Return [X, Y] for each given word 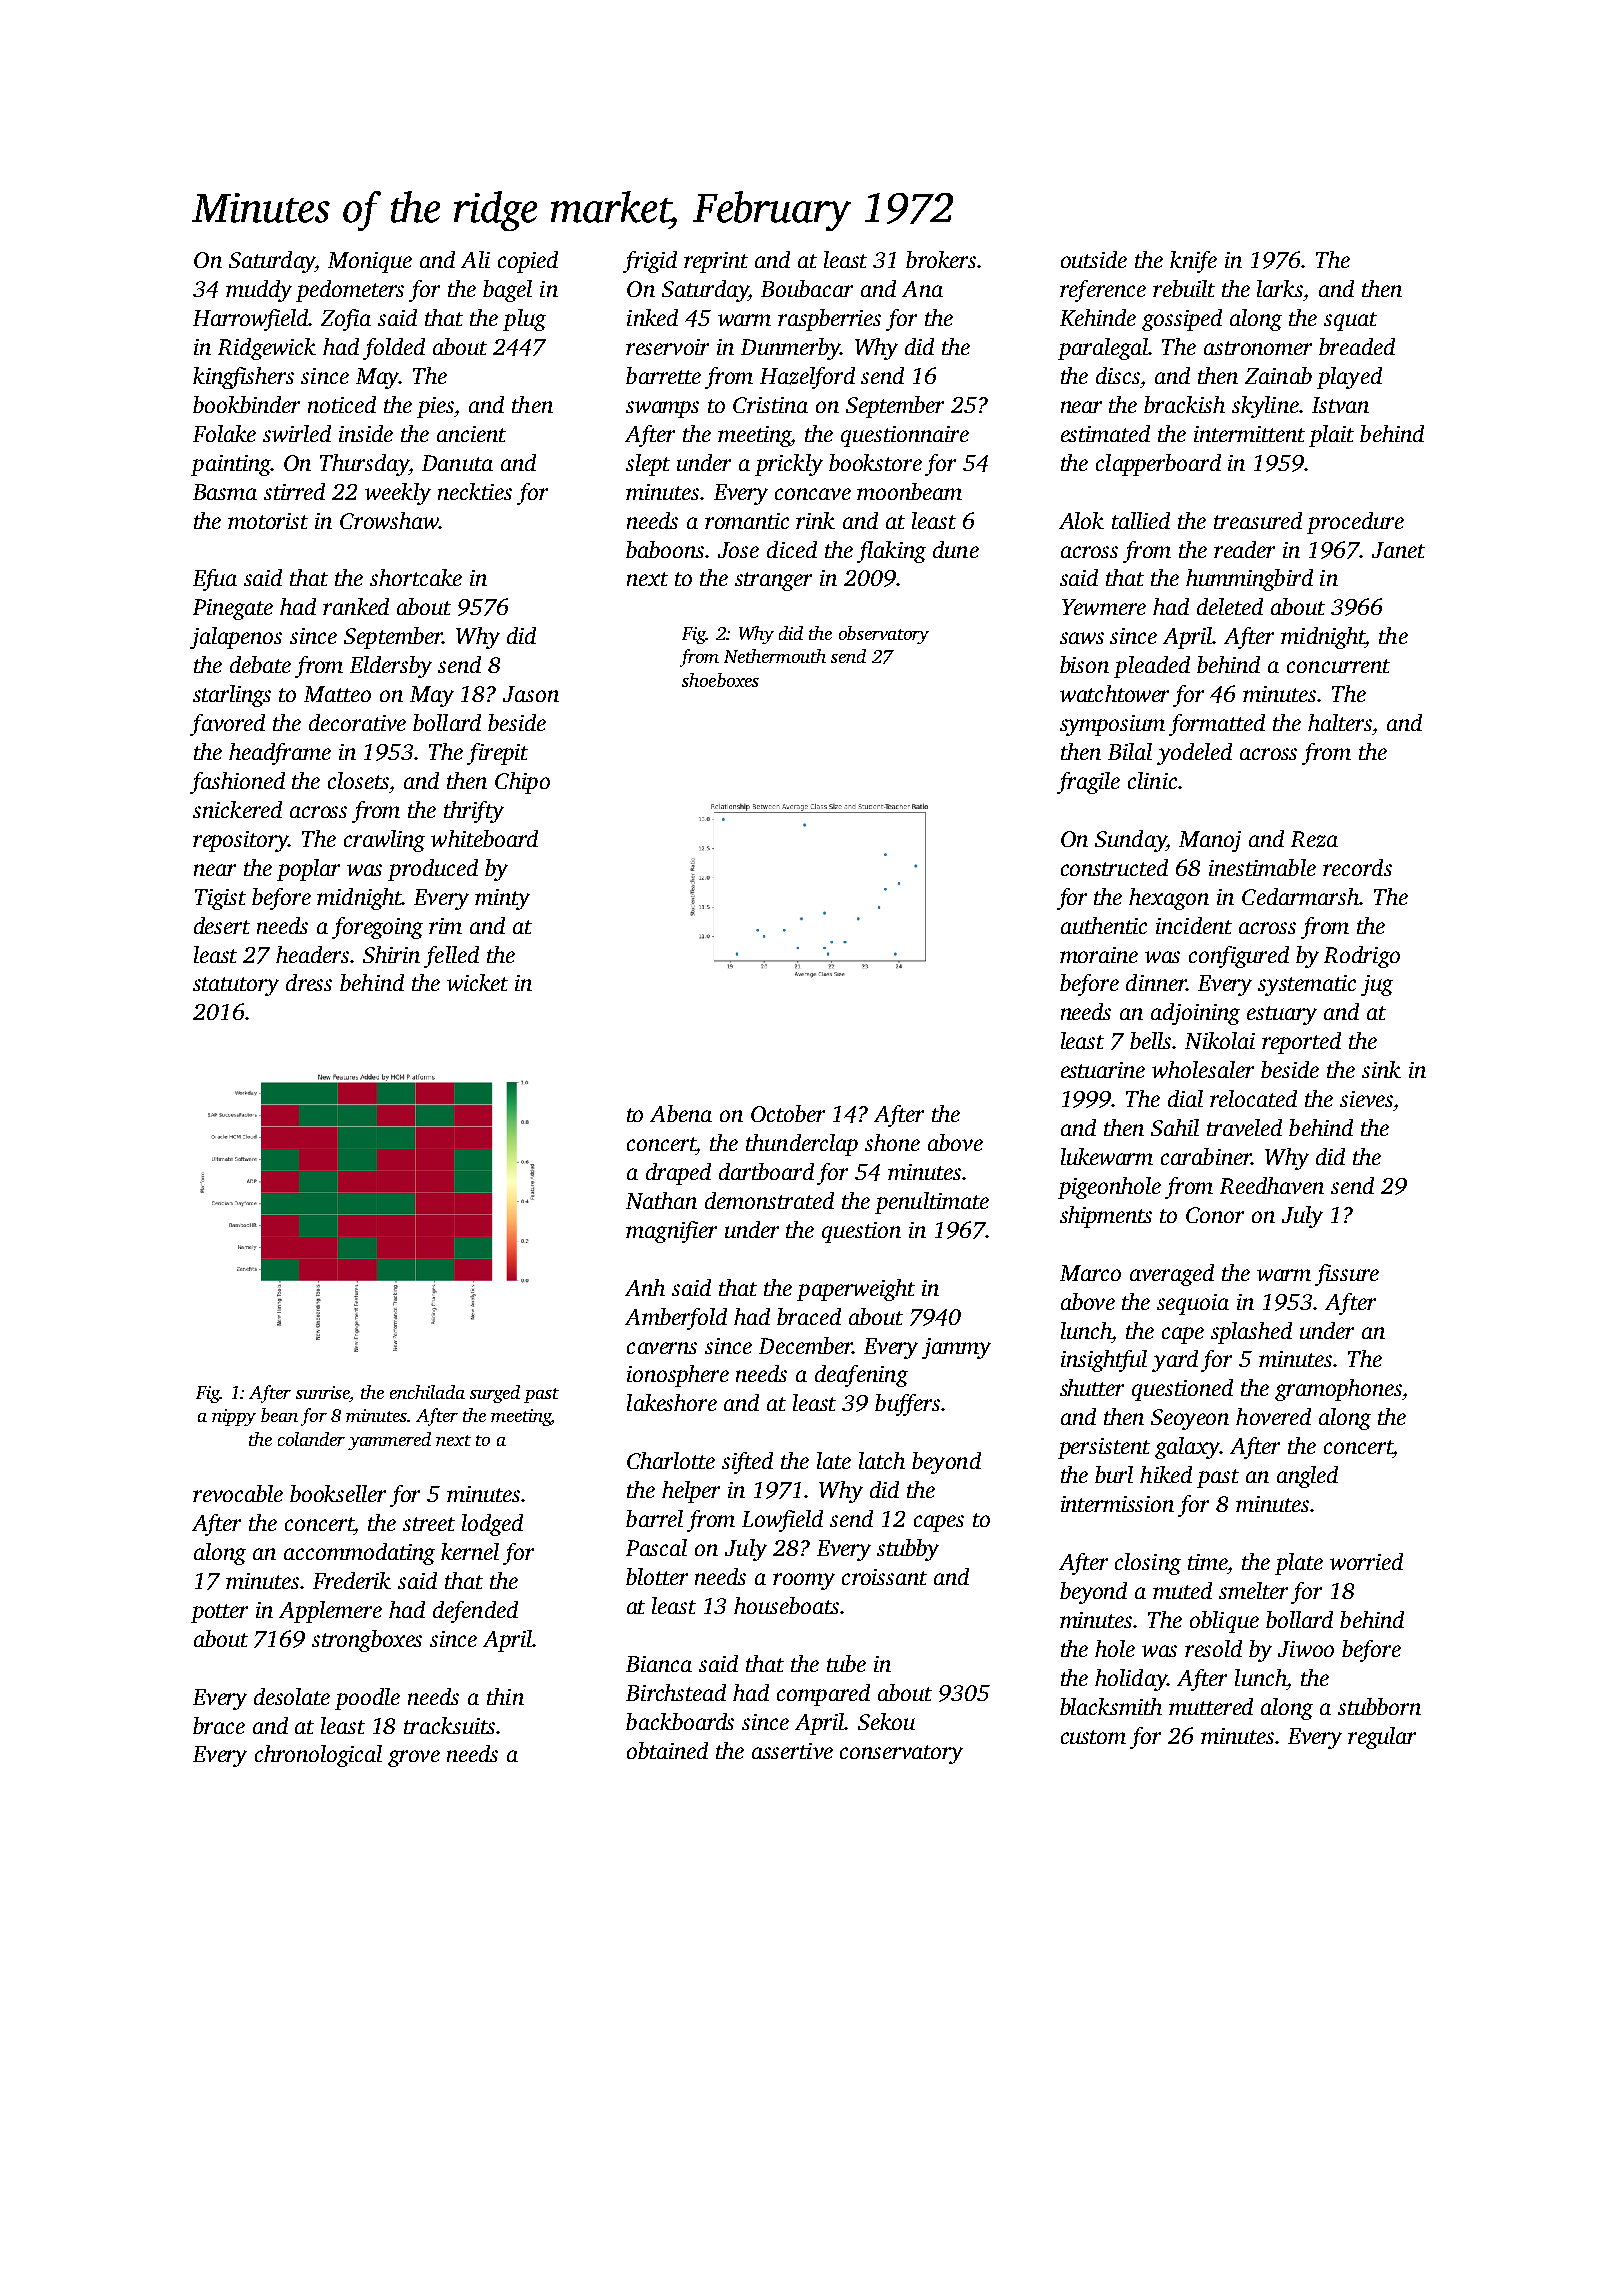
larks [1280, 288]
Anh [645, 1287]
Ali [475, 259]
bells [1150, 1040]
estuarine [1103, 1070]
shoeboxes [720, 680]
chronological [318, 1756]
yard [1175, 1361]
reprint [716, 262]
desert [222, 925]
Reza [1314, 839]
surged [495, 1394]
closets [358, 780]
